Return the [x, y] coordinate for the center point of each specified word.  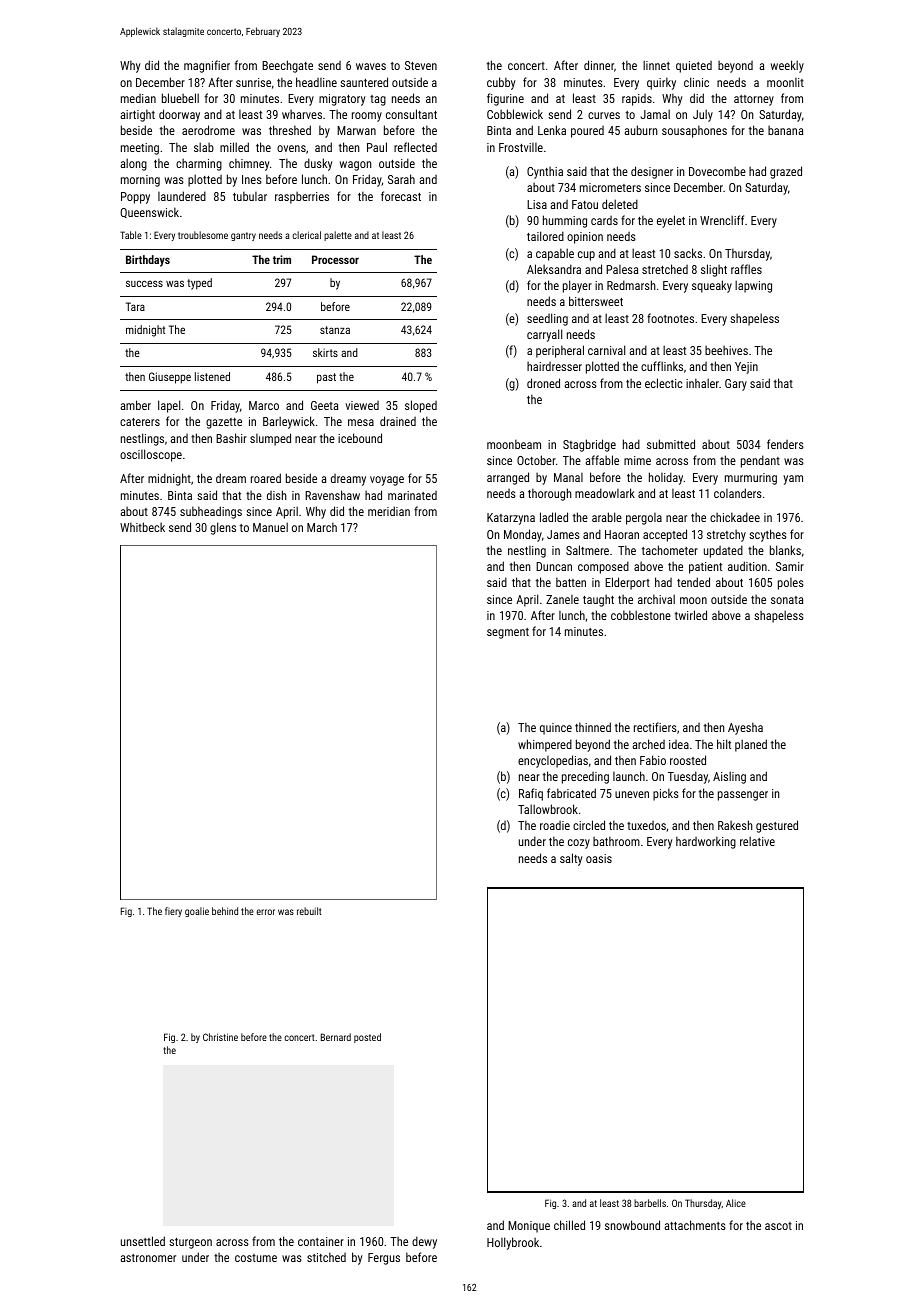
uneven [632, 794]
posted [367, 1038]
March [322, 527]
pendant [760, 461]
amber [135, 405]
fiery [173, 912]
